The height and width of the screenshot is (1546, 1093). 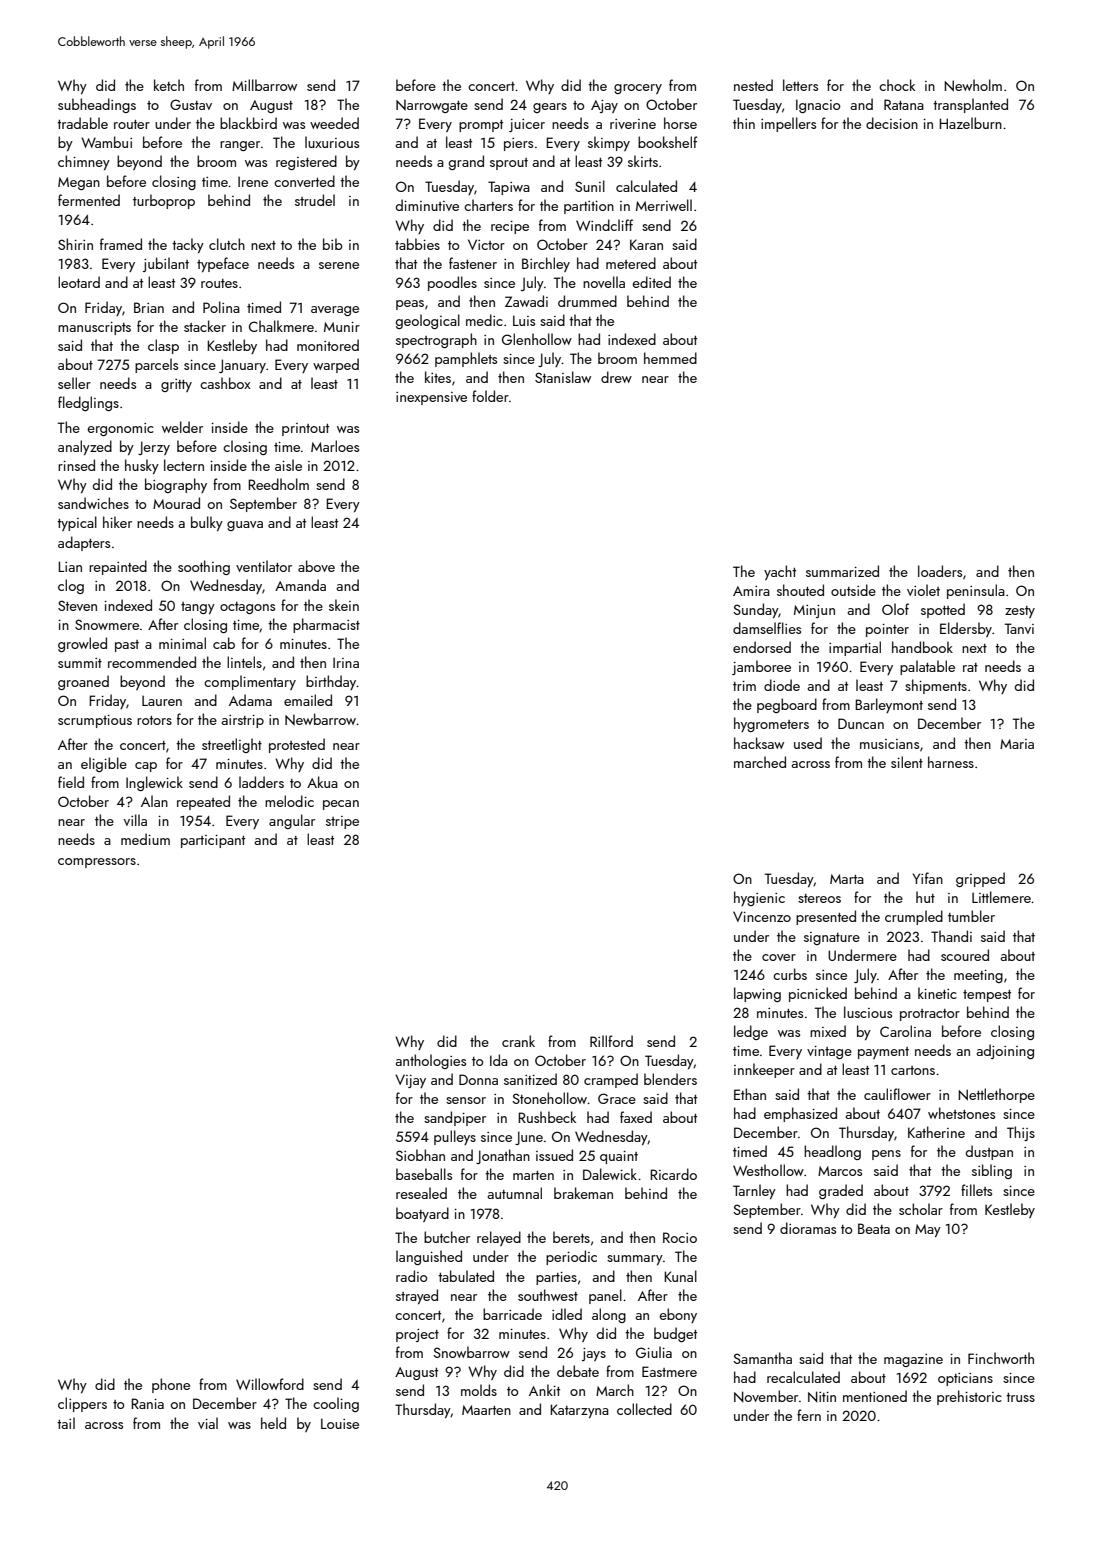 I want to click on Narrowgate, so click(x=432, y=106).
